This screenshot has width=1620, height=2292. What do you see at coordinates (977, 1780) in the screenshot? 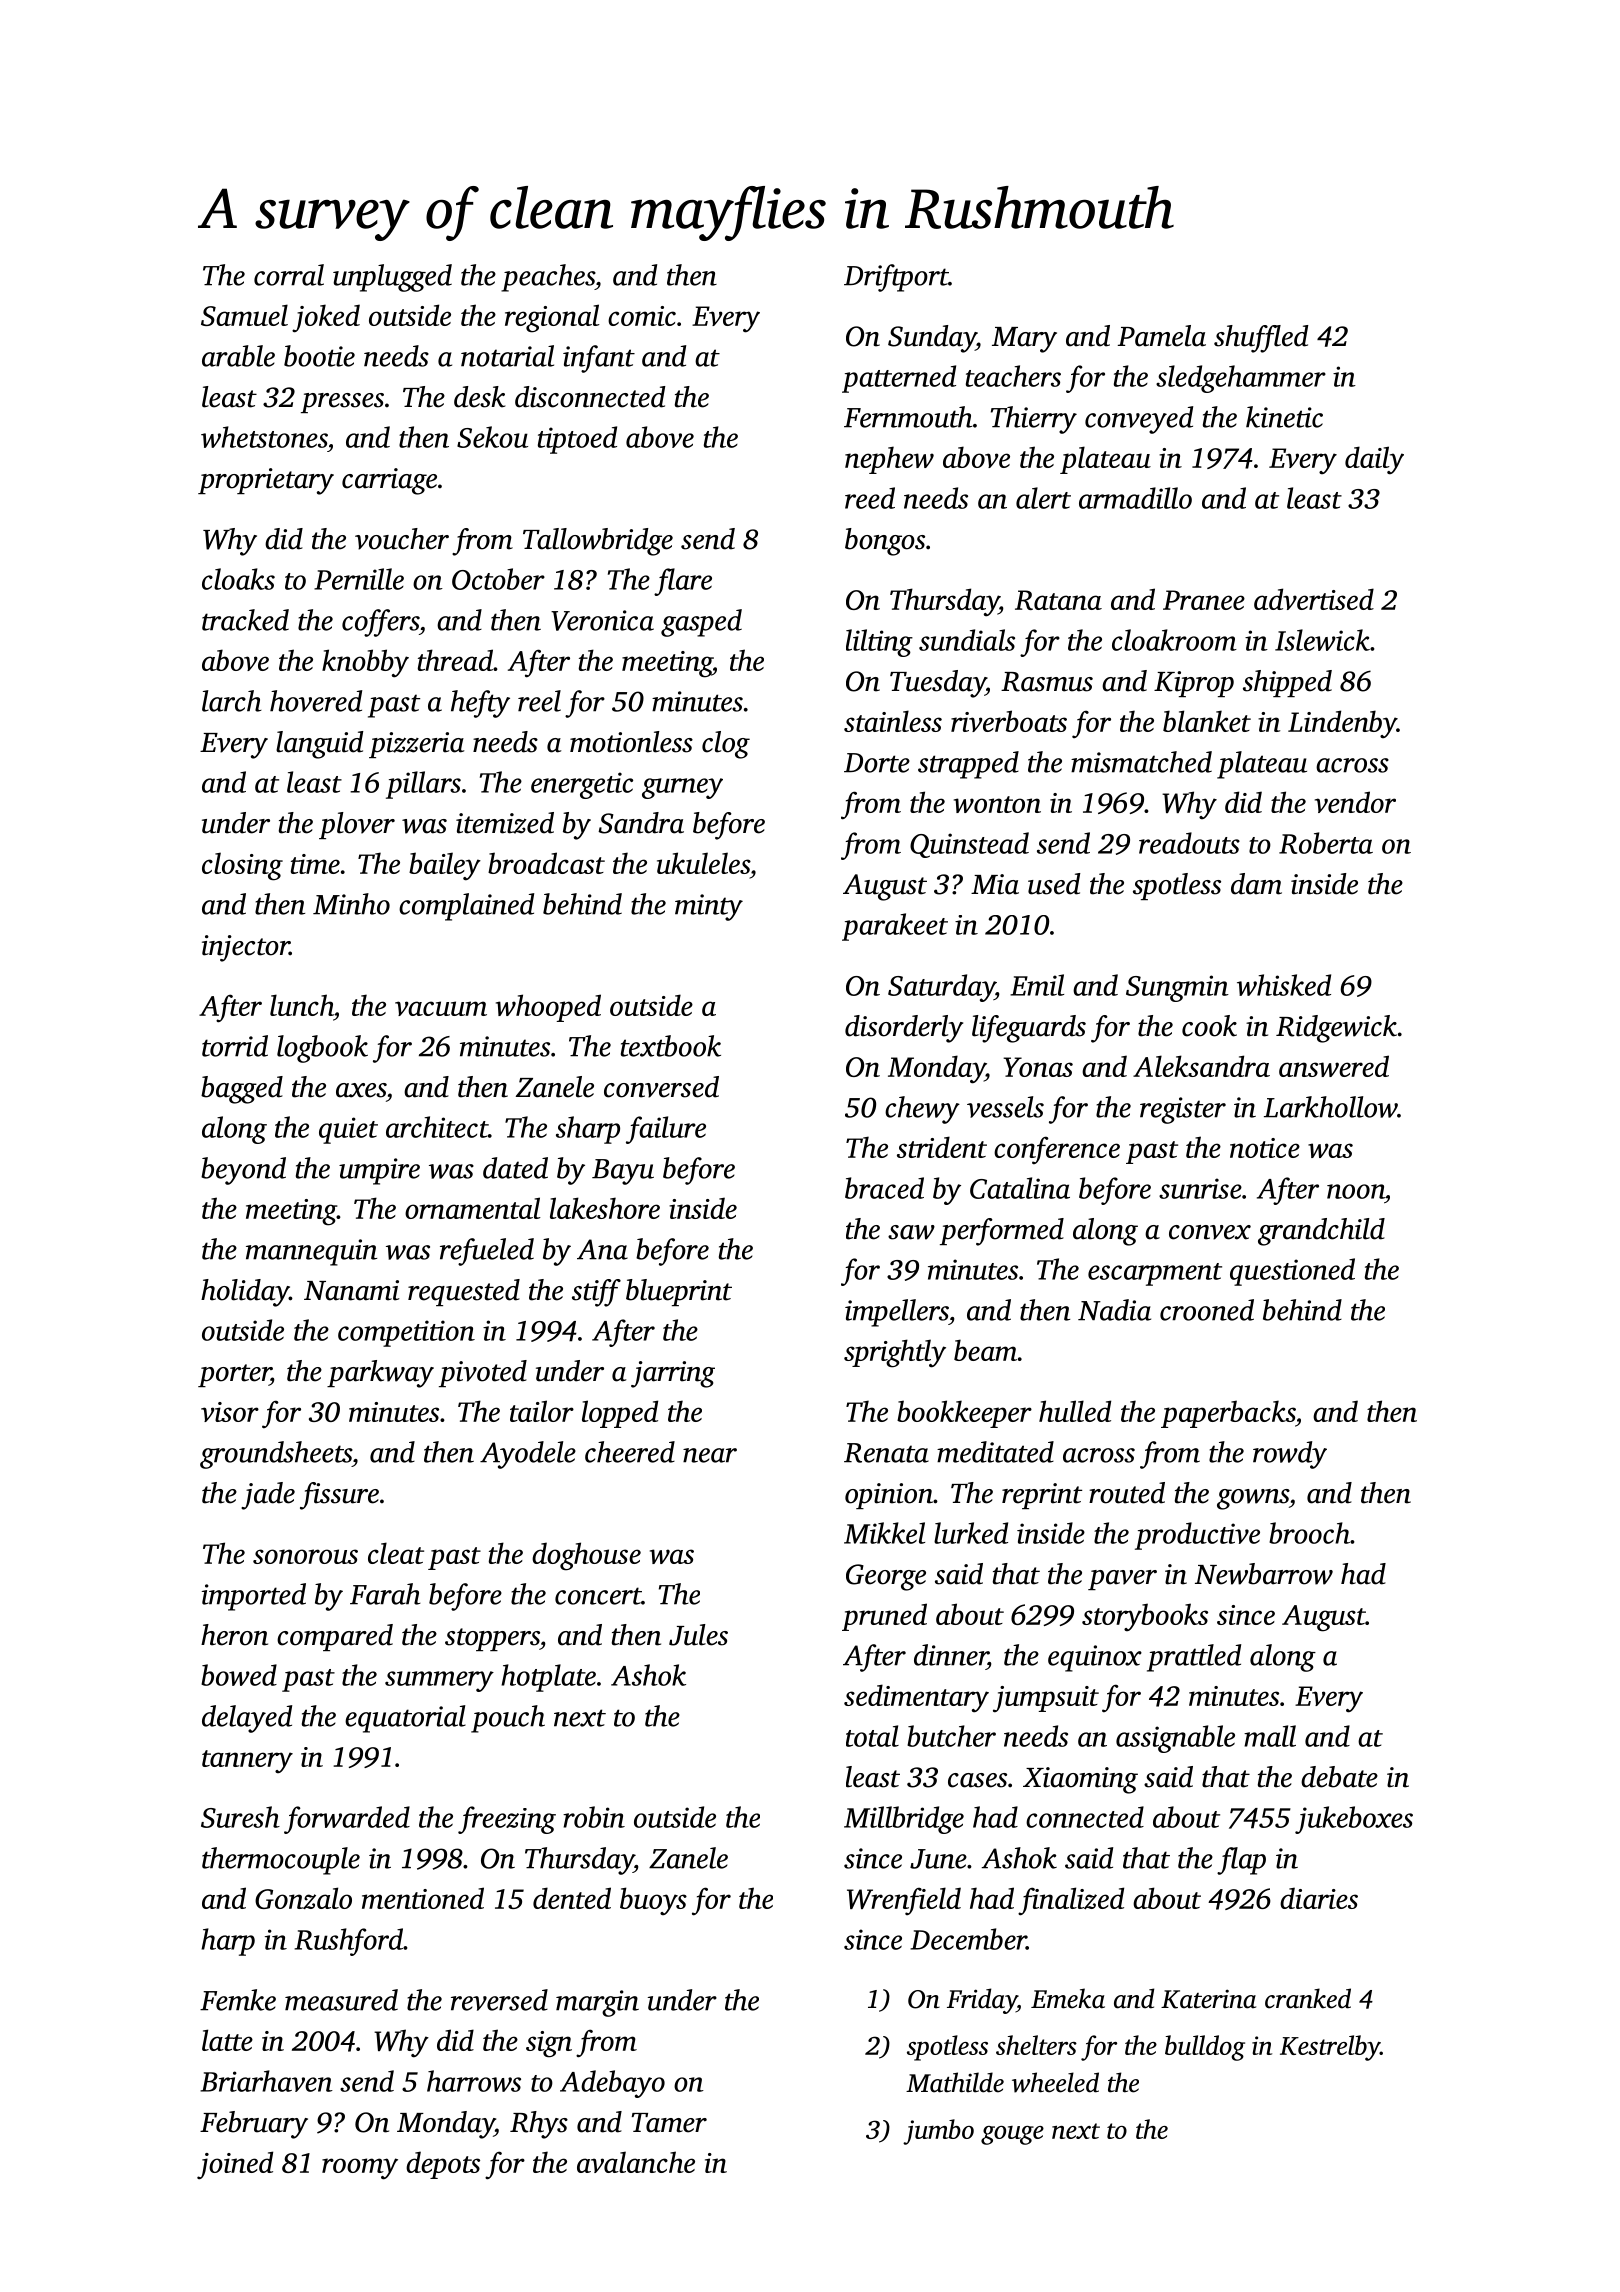
I see `cases` at bounding box center [977, 1780].
